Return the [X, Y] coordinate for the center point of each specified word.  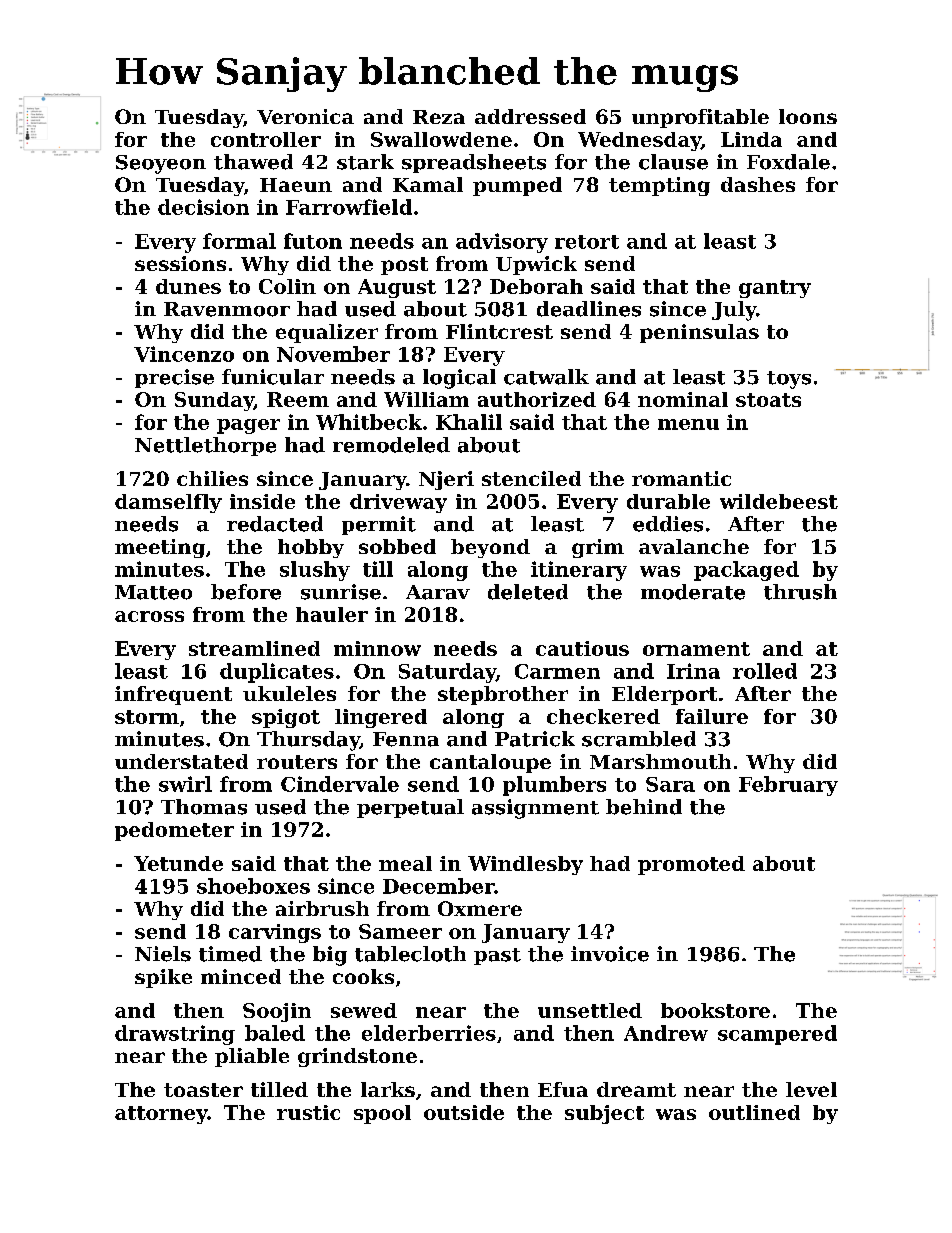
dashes [758, 184]
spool [382, 1114]
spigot [286, 718]
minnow [377, 648]
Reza [439, 117]
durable [668, 501]
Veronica [305, 116]
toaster [203, 1090]
